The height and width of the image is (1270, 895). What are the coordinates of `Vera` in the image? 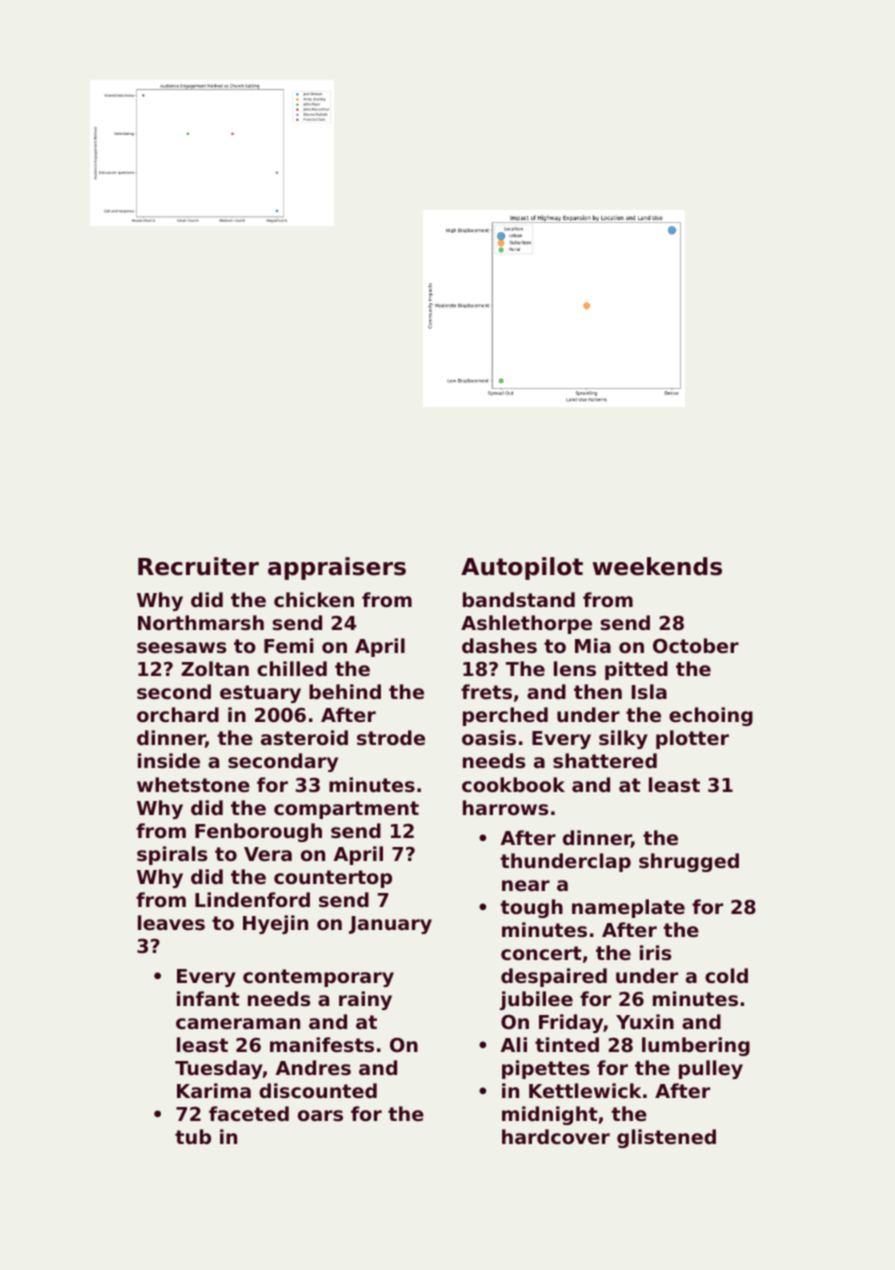 It's located at (268, 854).
